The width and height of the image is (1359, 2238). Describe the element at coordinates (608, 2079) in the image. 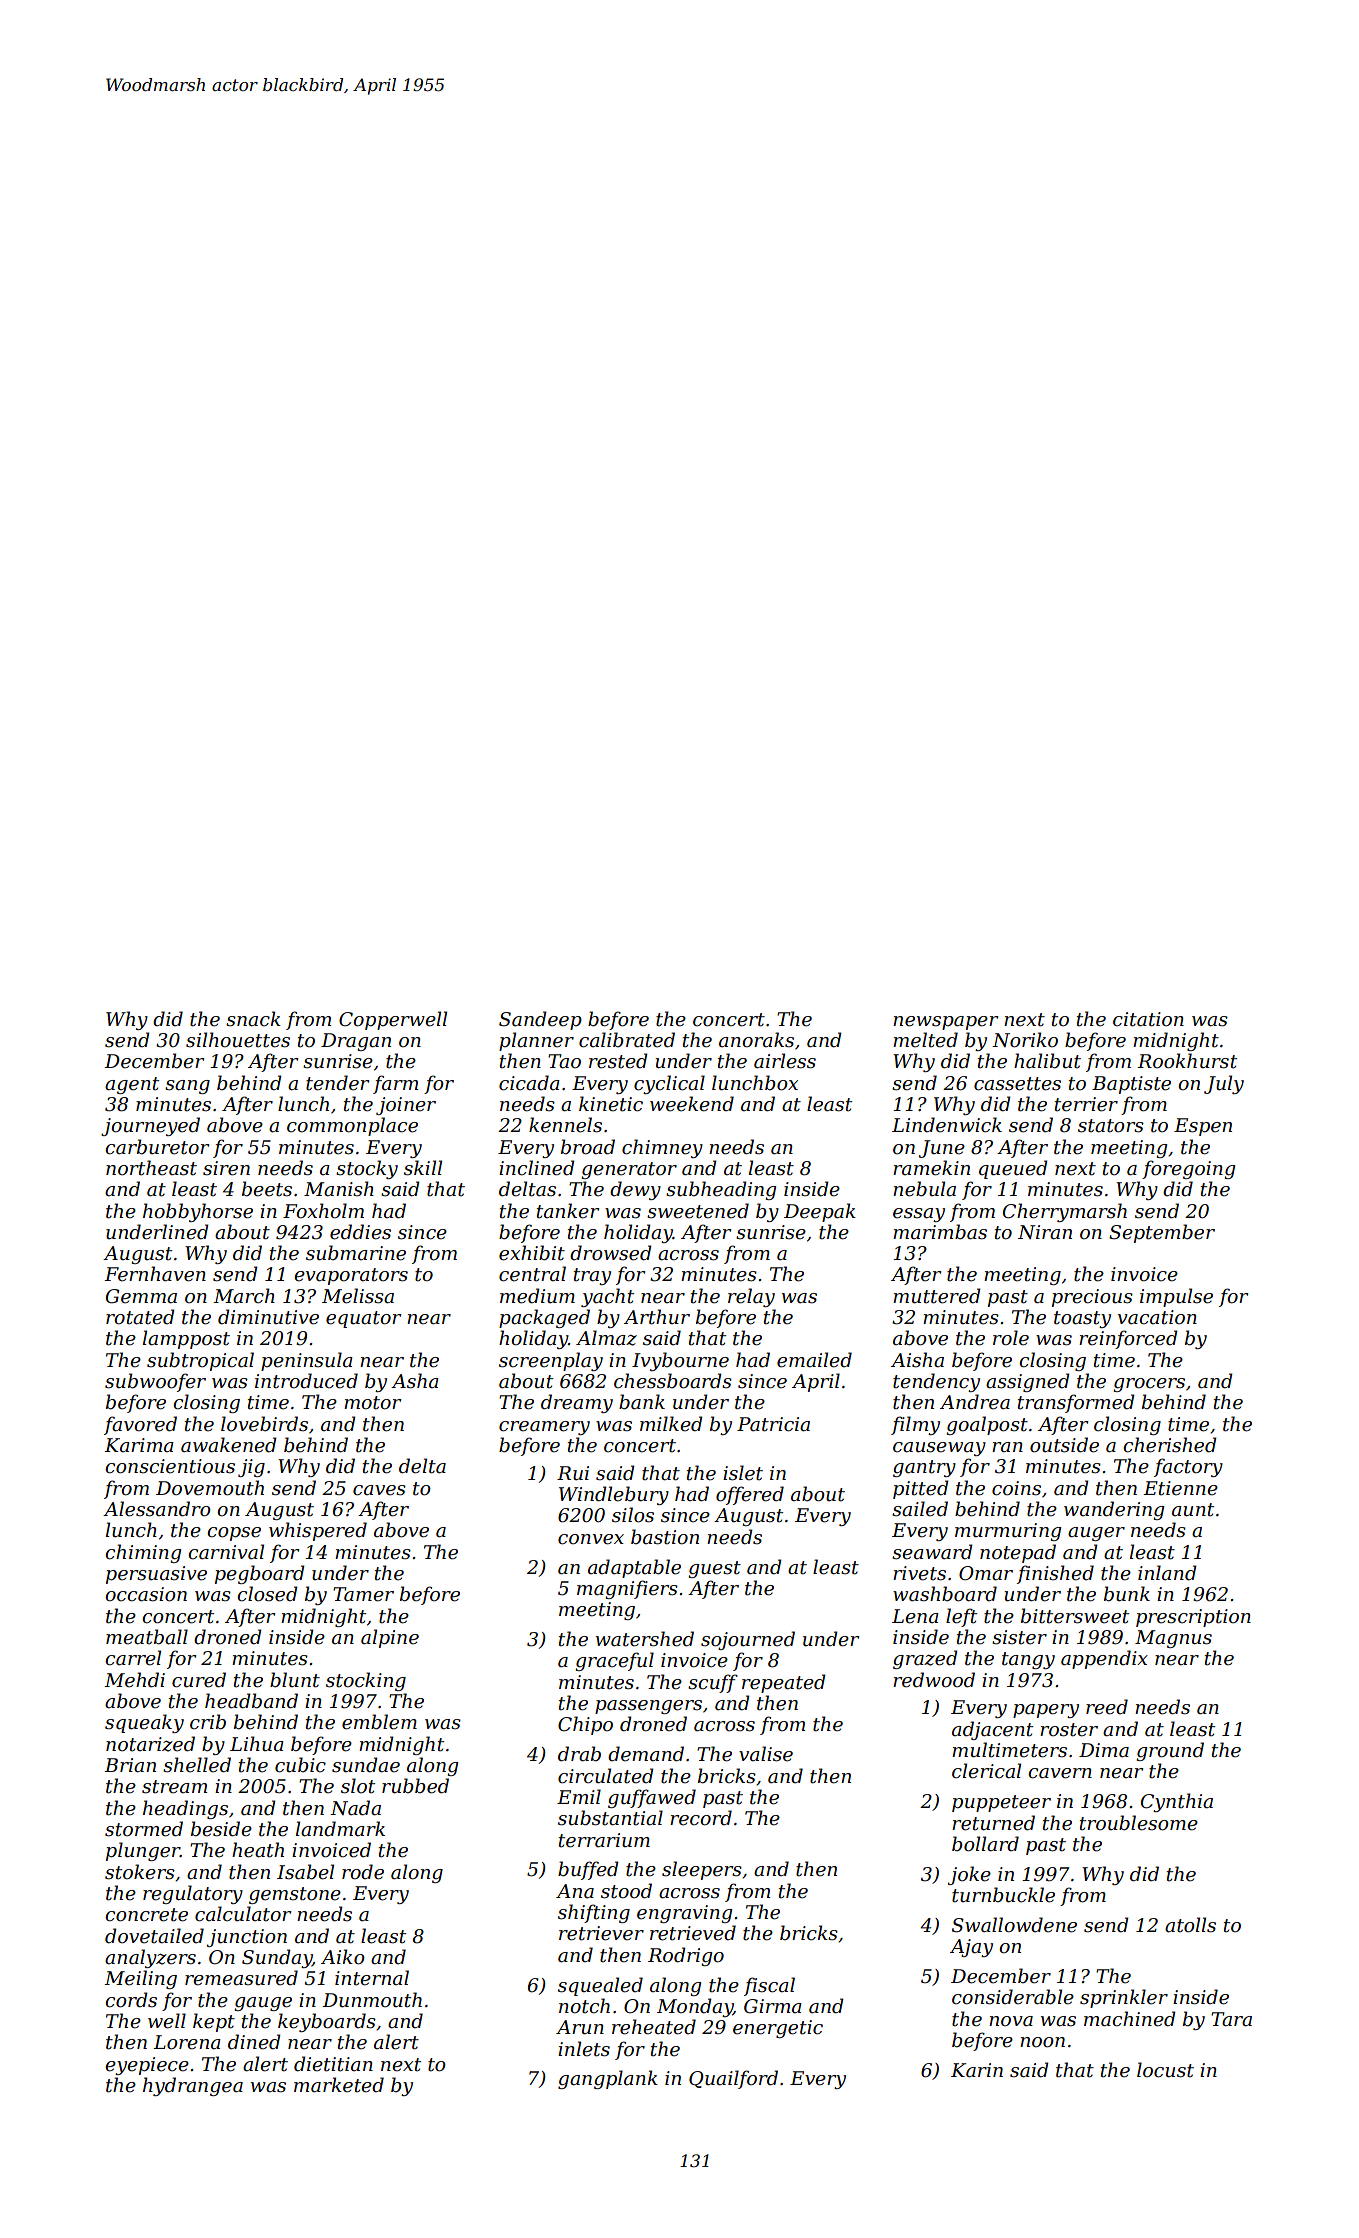

I see `gangplank` at that location.
